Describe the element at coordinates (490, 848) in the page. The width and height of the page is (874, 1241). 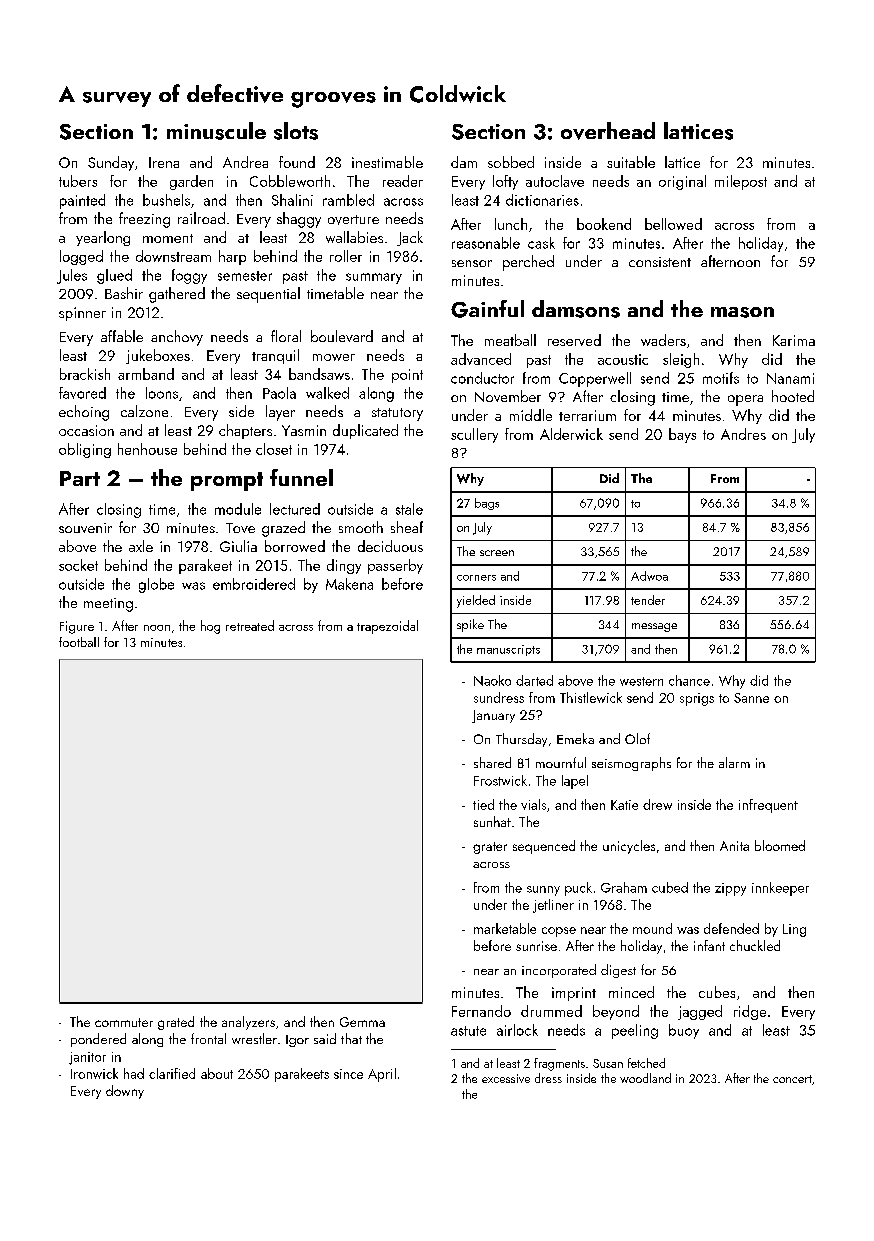
I see `grater` at that location.
